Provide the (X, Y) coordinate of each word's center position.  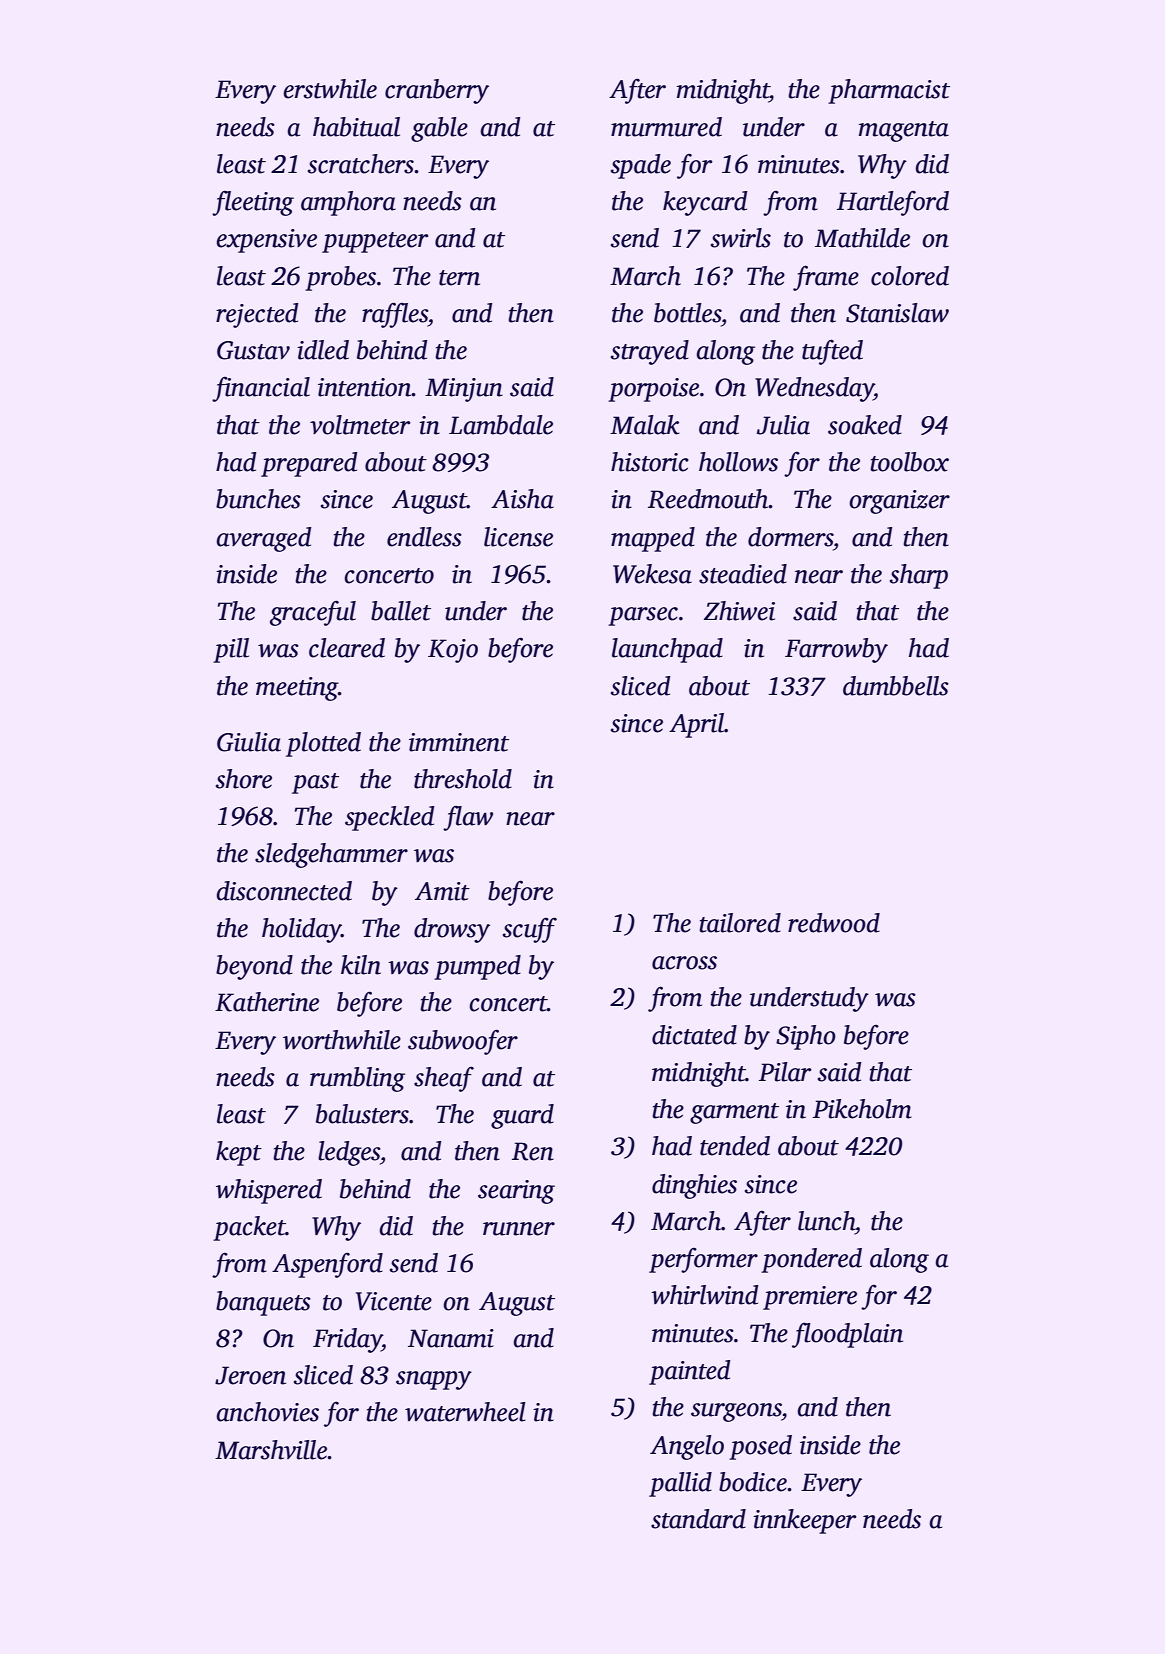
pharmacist (889, 91)
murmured (666, 127)
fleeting (253, 203)
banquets (263, 1303)
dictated (694, 1035)
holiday (301, 930)
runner (519, 1229)
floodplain (847, 1335)
